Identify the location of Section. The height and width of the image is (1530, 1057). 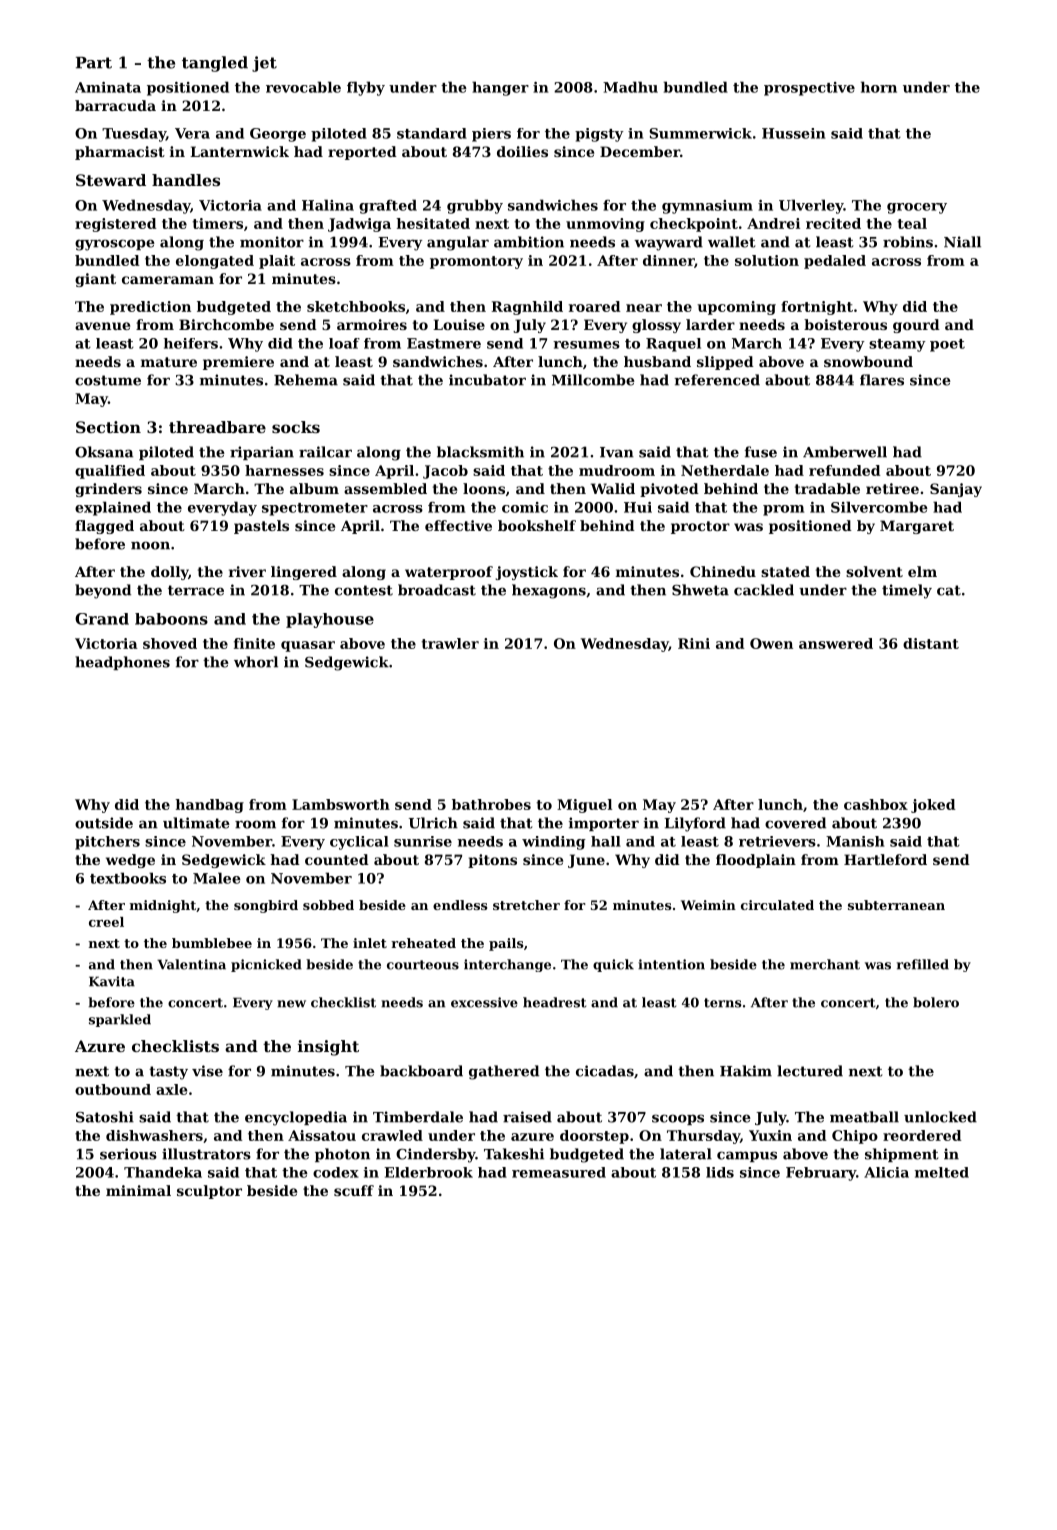
(108, 427).
